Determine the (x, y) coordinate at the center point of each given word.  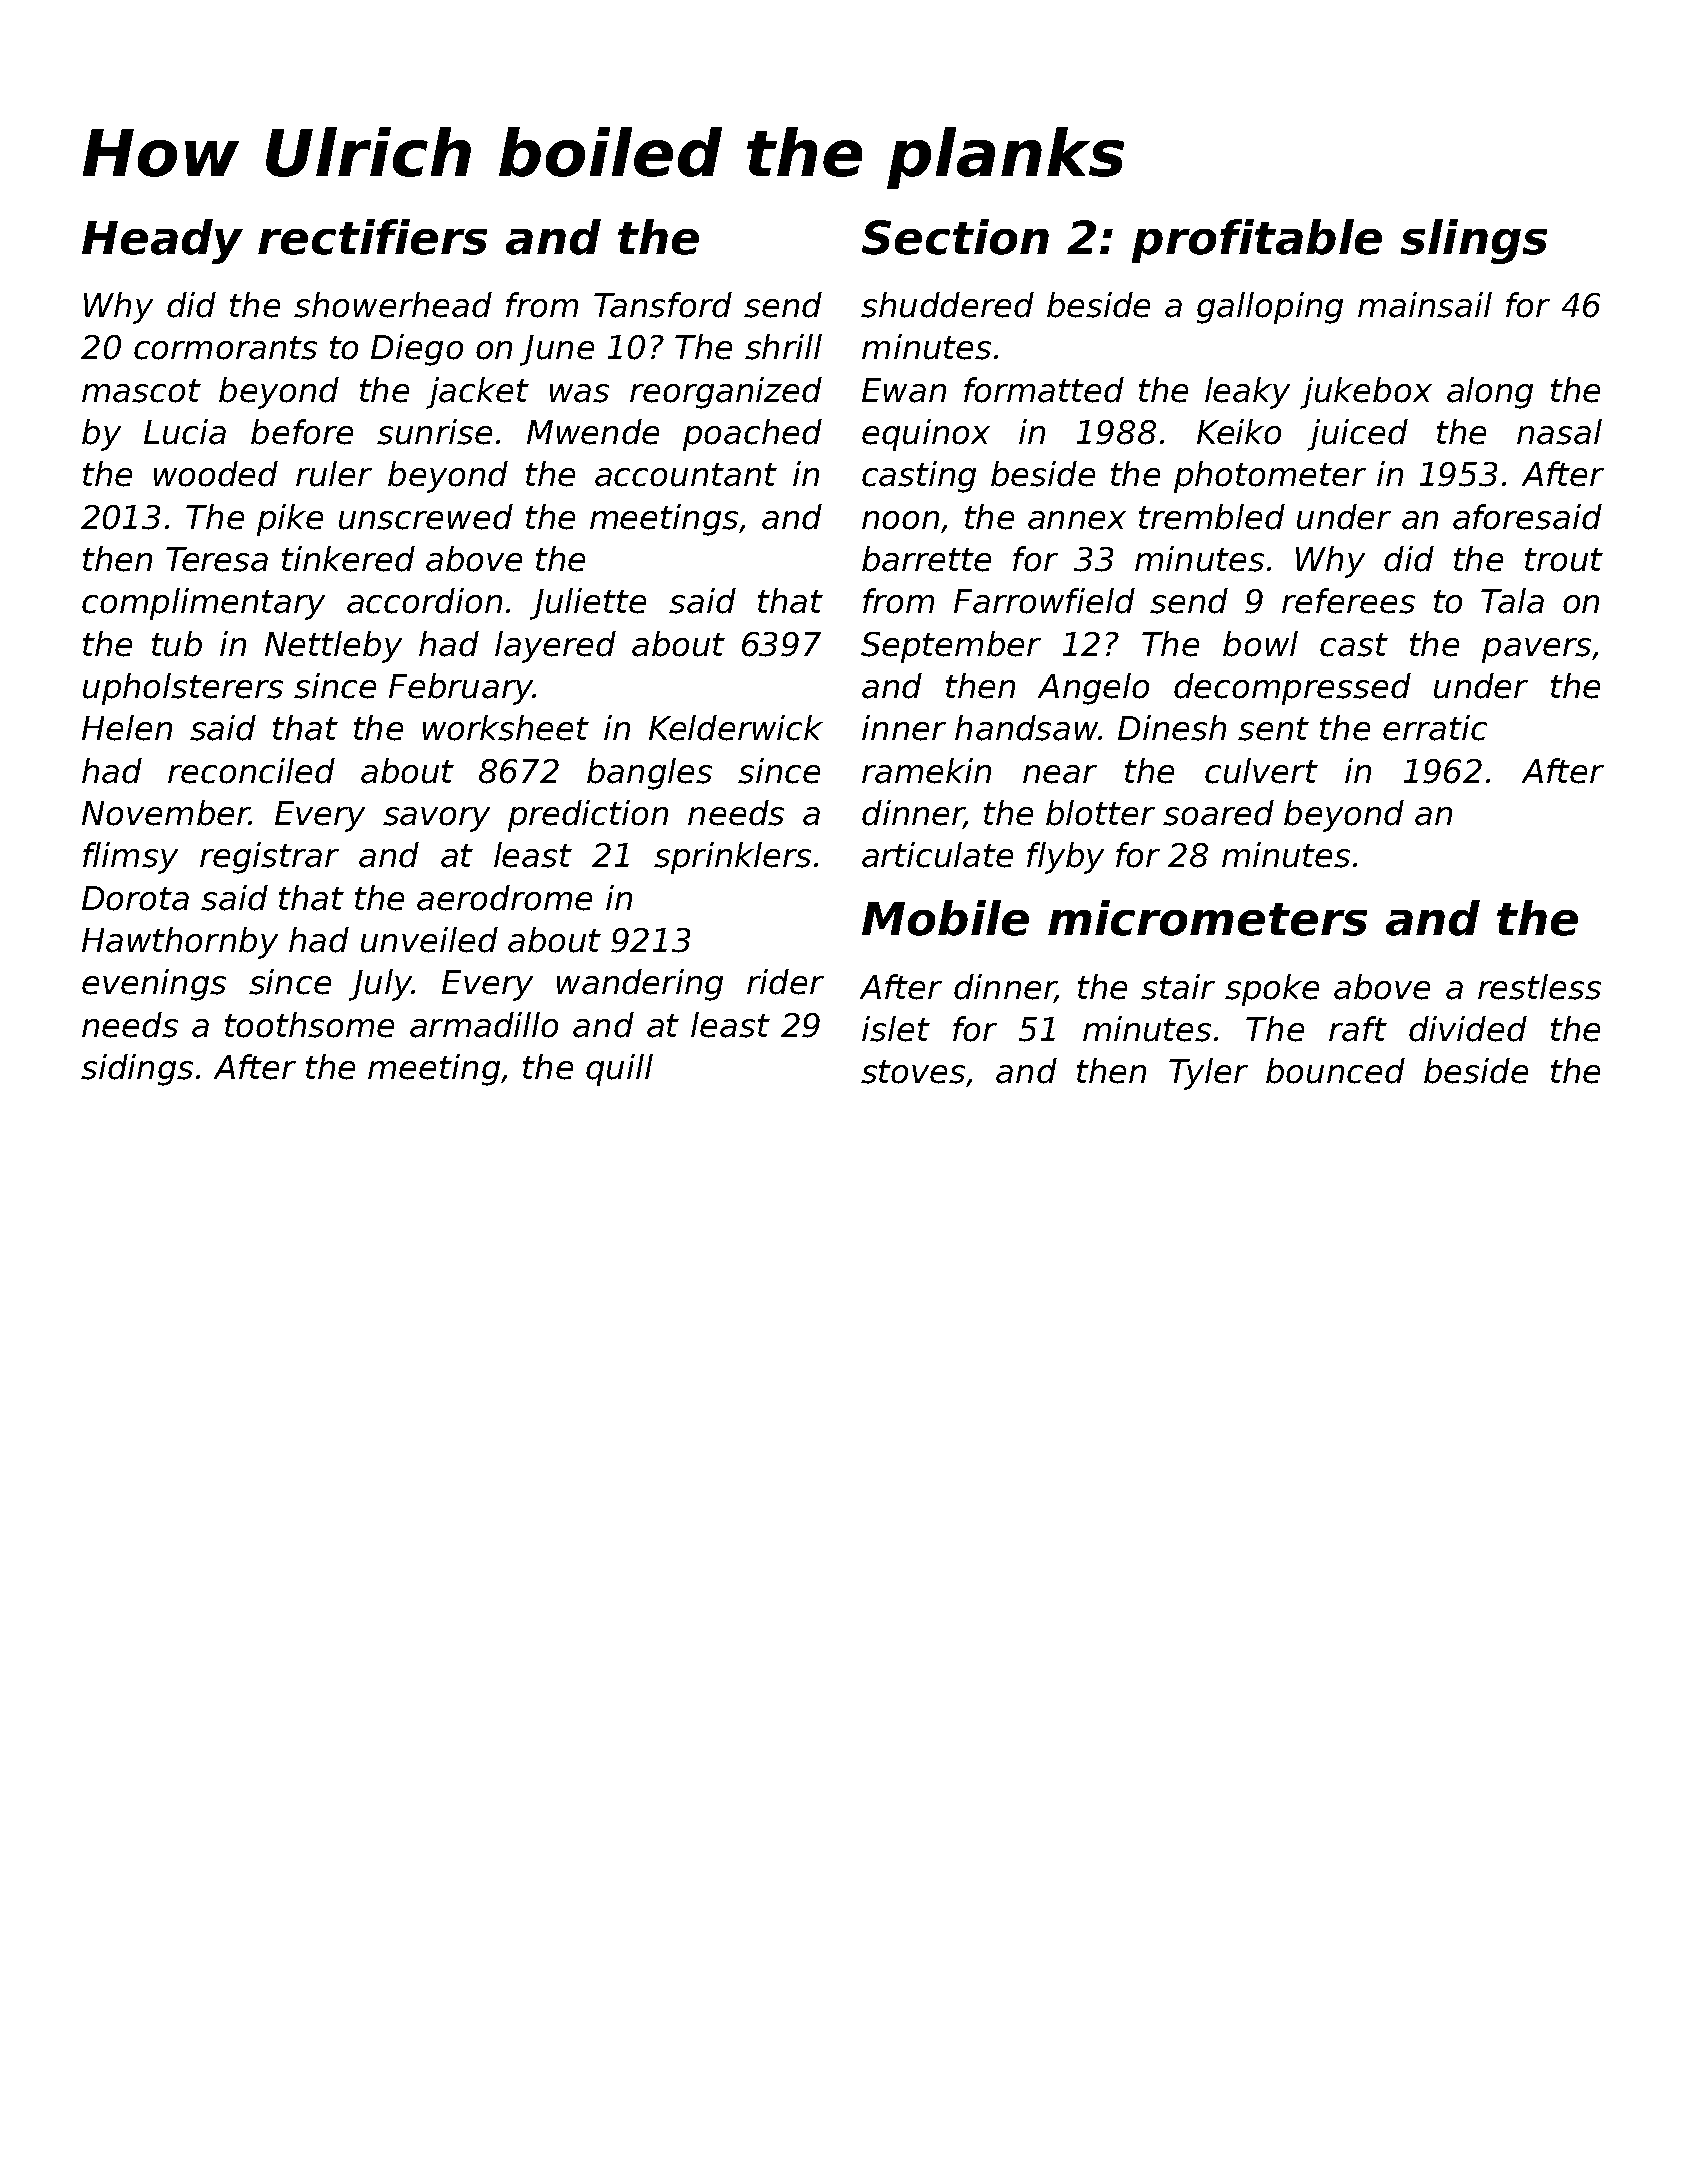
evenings (154, 985)
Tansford (663, 305)
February (461, 689)
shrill (783, 347)
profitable (1257, 241)
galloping (1270, 308)
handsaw (1026, 728)
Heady (162, 241)
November (165, 813)
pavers (1536, 650)
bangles (649, 774)
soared (1218, 813)
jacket (477, 393)
